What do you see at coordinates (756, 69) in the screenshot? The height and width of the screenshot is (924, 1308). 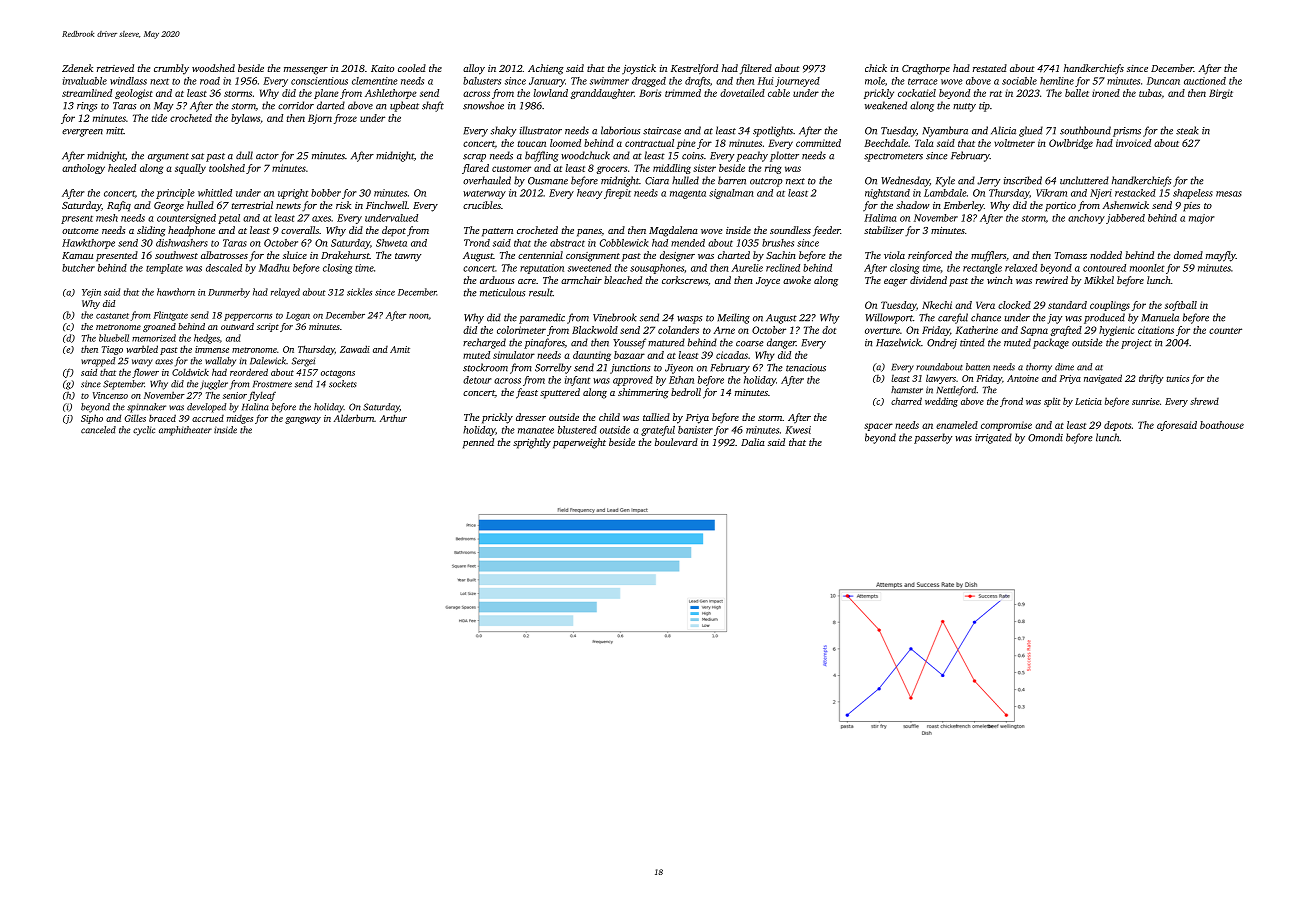 I see `filtered` at bounding box center [756, 69].
